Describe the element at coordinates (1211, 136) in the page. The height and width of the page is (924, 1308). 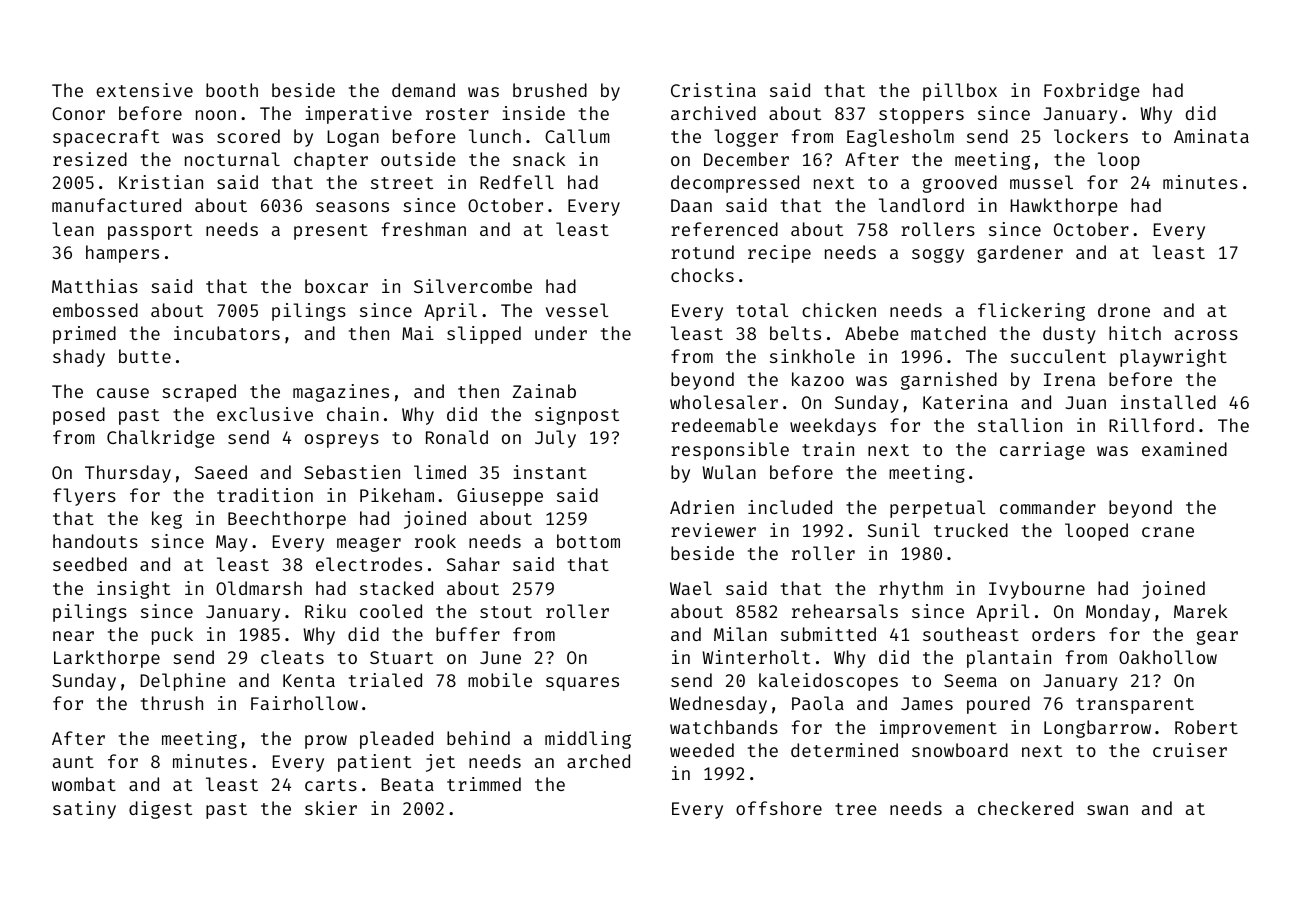
I see `Aminata` at that location.
